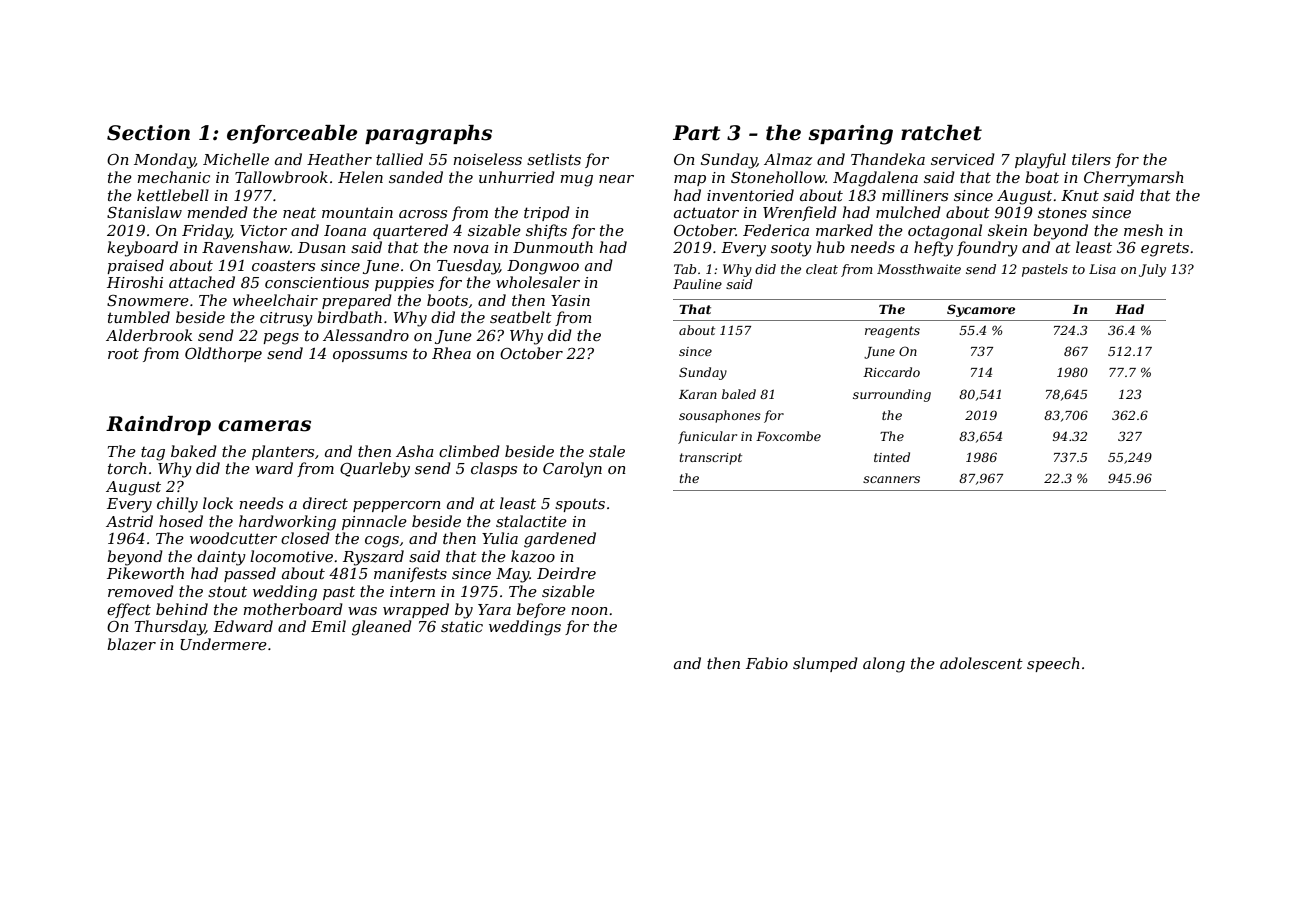  What do you see at coordinates (1053, 664) in the image?
I see `speech` at bounding box center [1053, 664].
